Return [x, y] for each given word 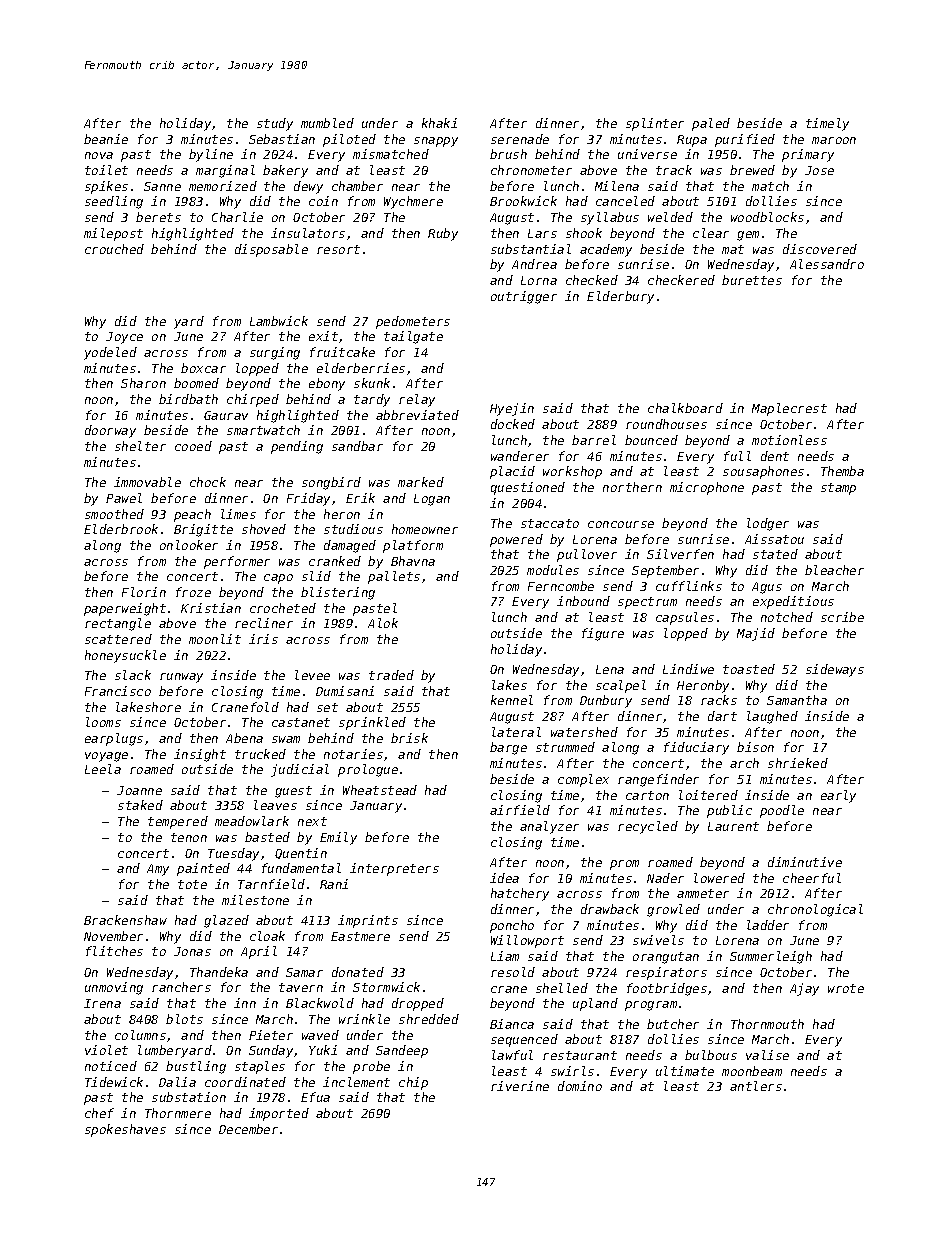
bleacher [834, 570]
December [248, 1129]
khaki [439, 123]
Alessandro [827, 264]
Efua [315, 1097]
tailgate [413, 337]
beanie [106, 139]
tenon [189, 837]
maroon [834, 140]
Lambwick [279, 321]
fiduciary [696, 748]
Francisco [118, 691]
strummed [565, 747]
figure [603, 634]
